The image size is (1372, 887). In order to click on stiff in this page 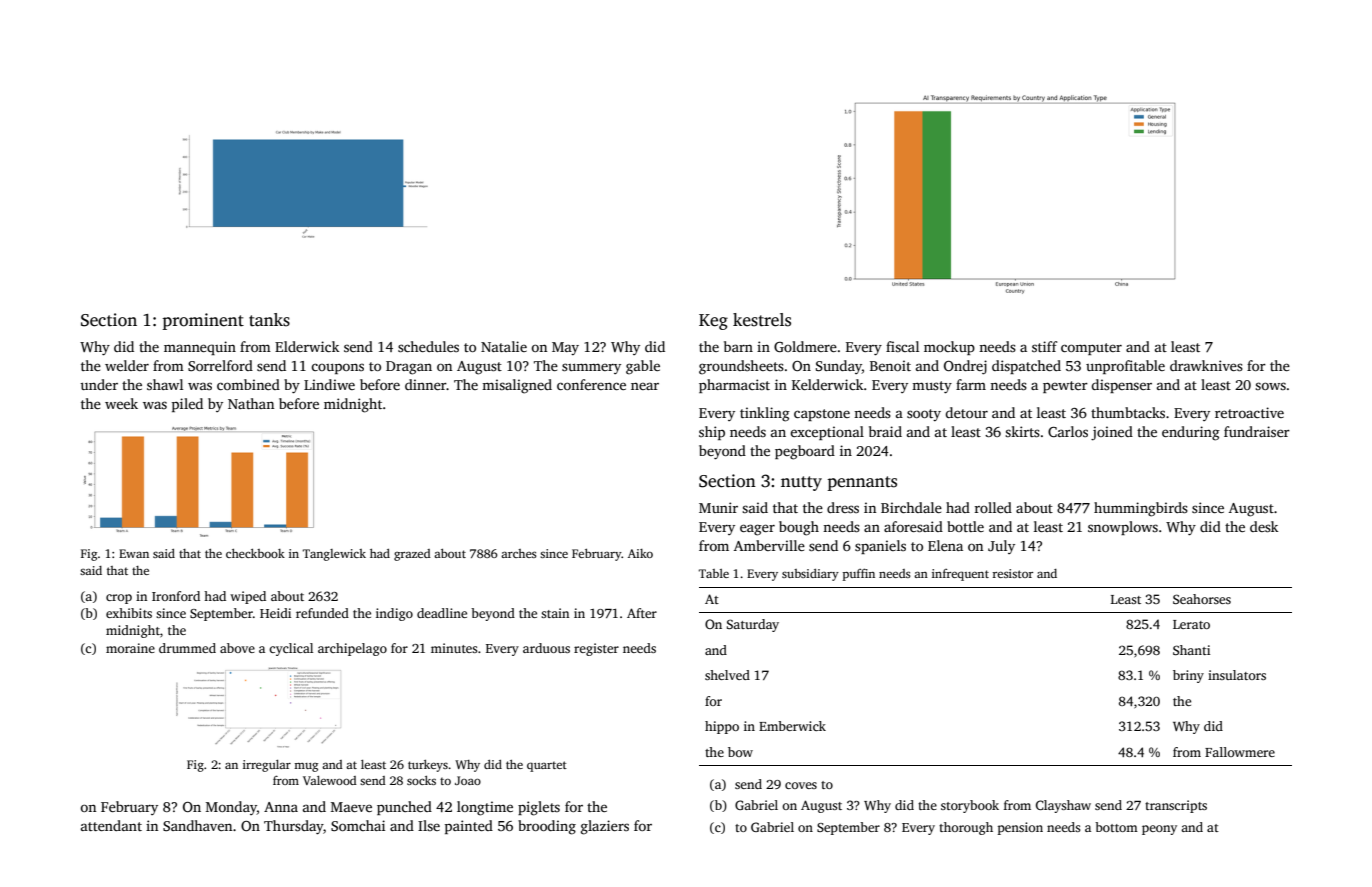, I will do `click(1044, 346)`.
